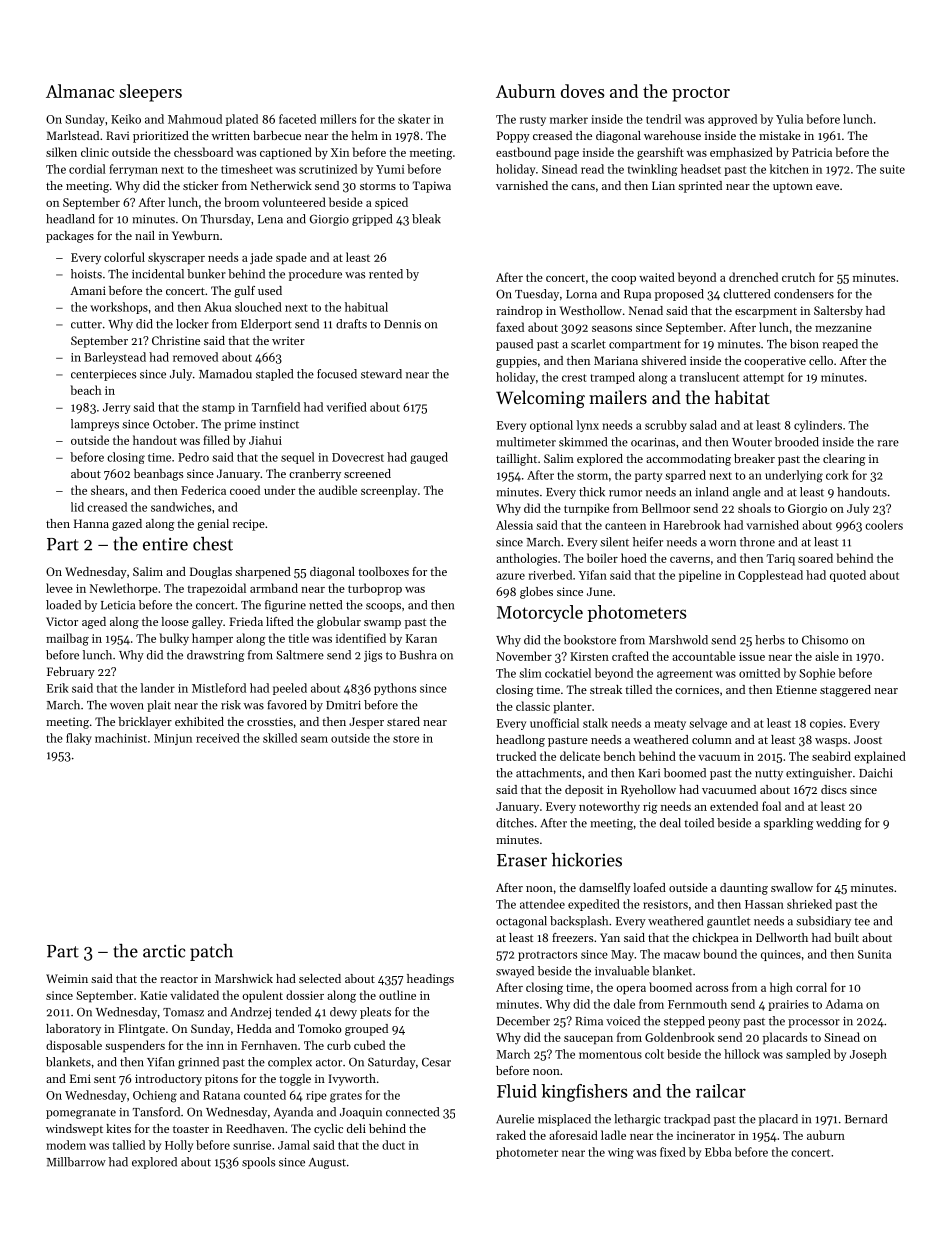 Image resolution: width=952 pixels, height=1233 pixels. Describe the element at coordinates (80, 91) in the screenshot. I see `Almanac` at that location.
